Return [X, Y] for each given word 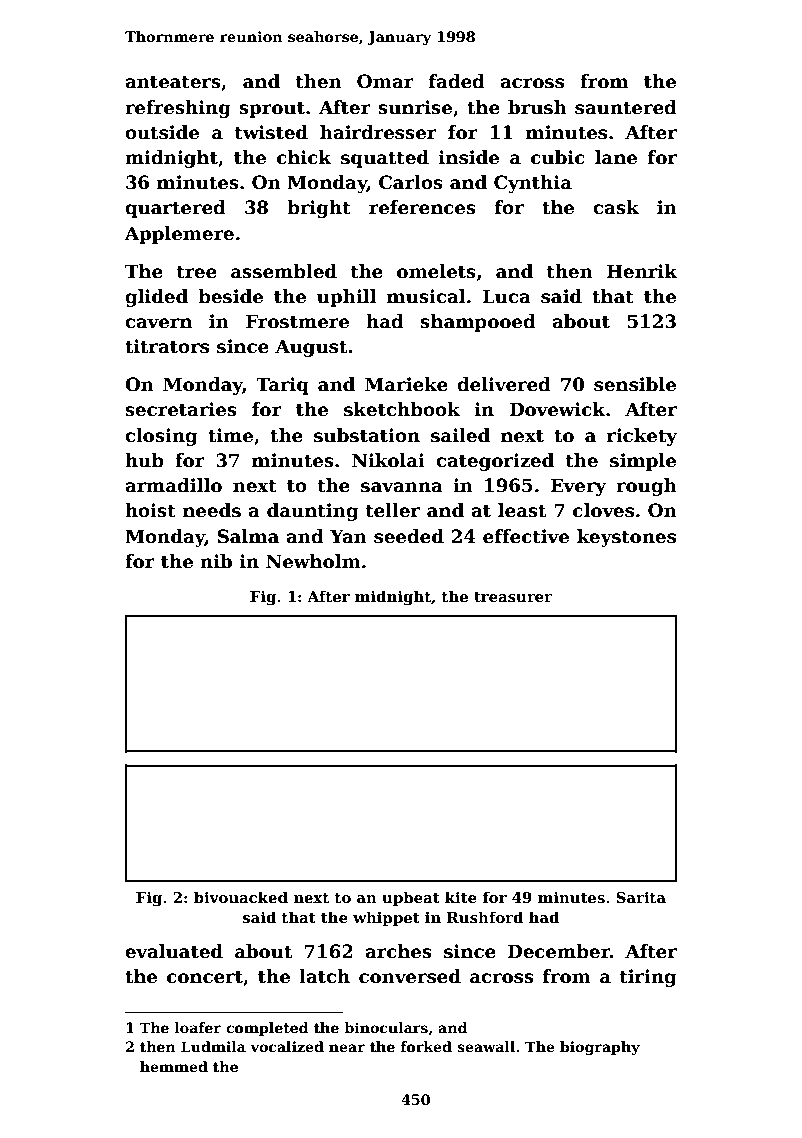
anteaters [173, 82]
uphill [346, 298]
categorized [495, 462]
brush [537, 107]
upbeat [411, 898]
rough [646, 487]
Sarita [641, 897]
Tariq [282, 386]
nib [216, 561]
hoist [150, 510]
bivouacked [241, 897]
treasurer [513, 597]
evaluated [174, 951]
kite [461, 897]
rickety [642, 437]
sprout [272, 110]
